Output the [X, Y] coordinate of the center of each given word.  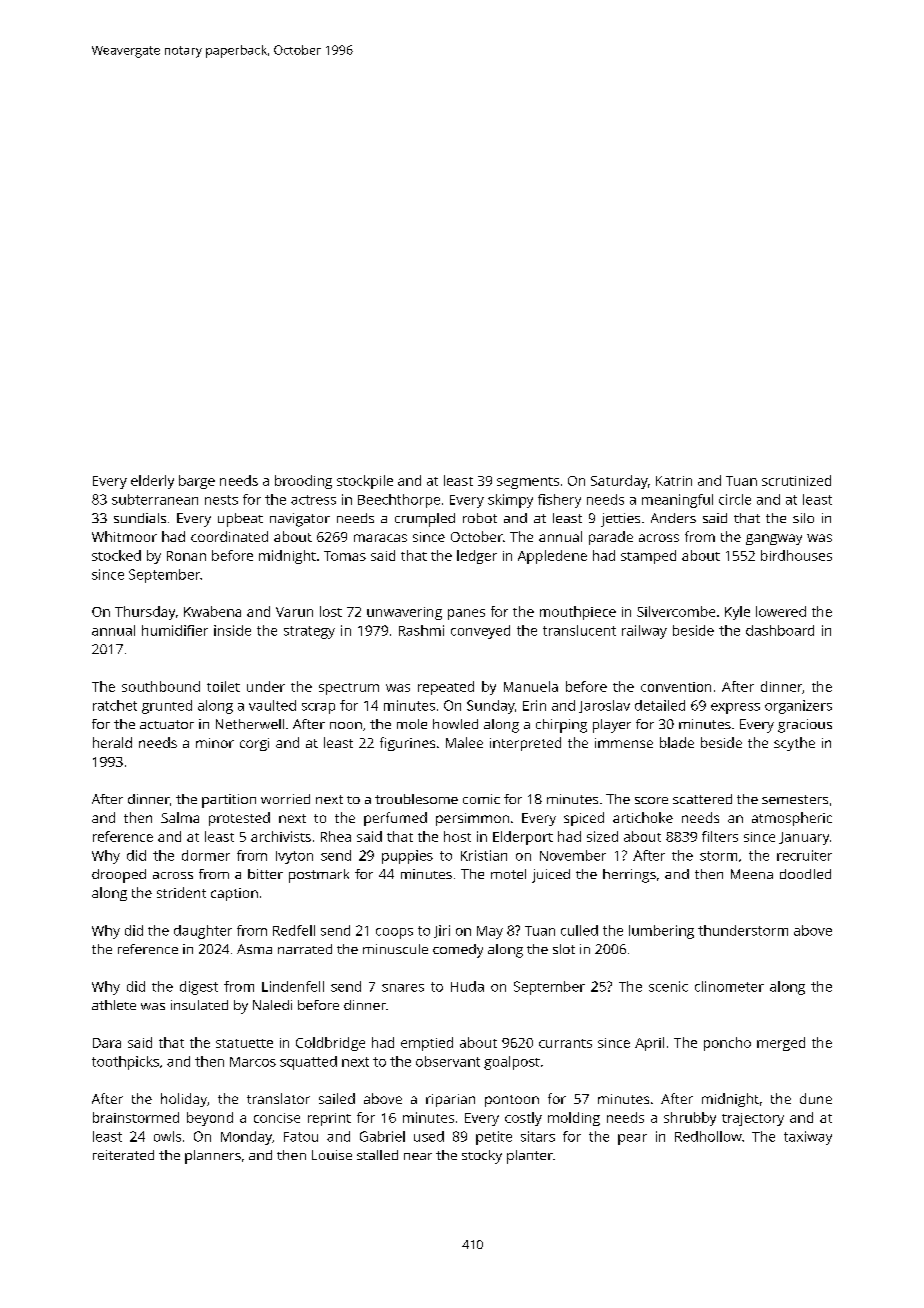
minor [215, 743]
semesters [795, 799]
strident [181, 892]
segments [528, 483]
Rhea [336, 836]
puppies [407, 857]
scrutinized [796, 480]
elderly [152, 482]
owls [167, 1136]
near [418, 1156]
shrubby [690, 1119]
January [804, 838]
